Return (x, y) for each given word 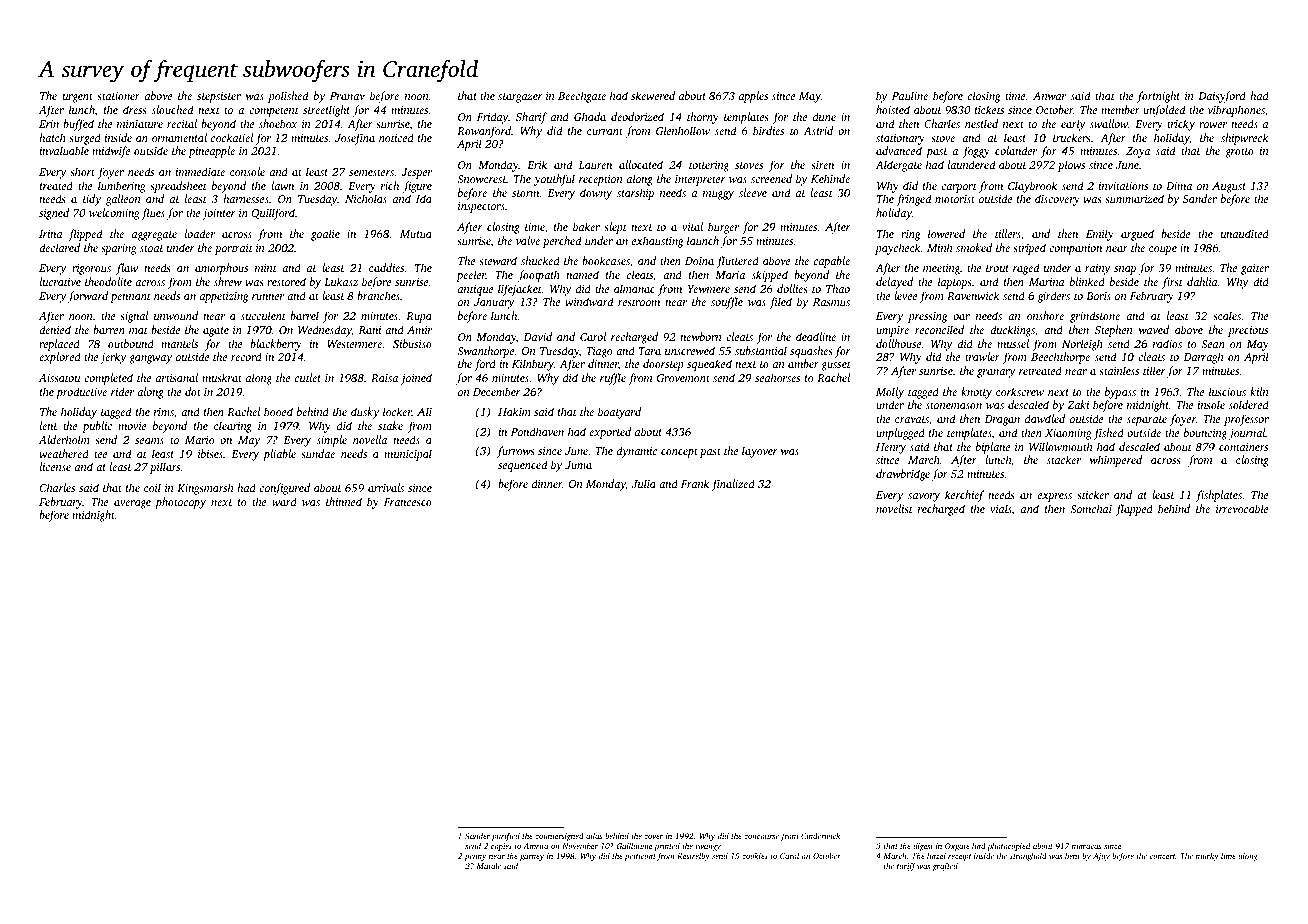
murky (1207, 857)
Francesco (408, 502)
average (132, 504)
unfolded (1164, 111)
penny (475, 858)
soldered (1249, 404)
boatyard (619, 413)
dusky (365, 413)
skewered (653, 95)
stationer (118, 96)
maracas (1087, 847)
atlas (594, 836)
